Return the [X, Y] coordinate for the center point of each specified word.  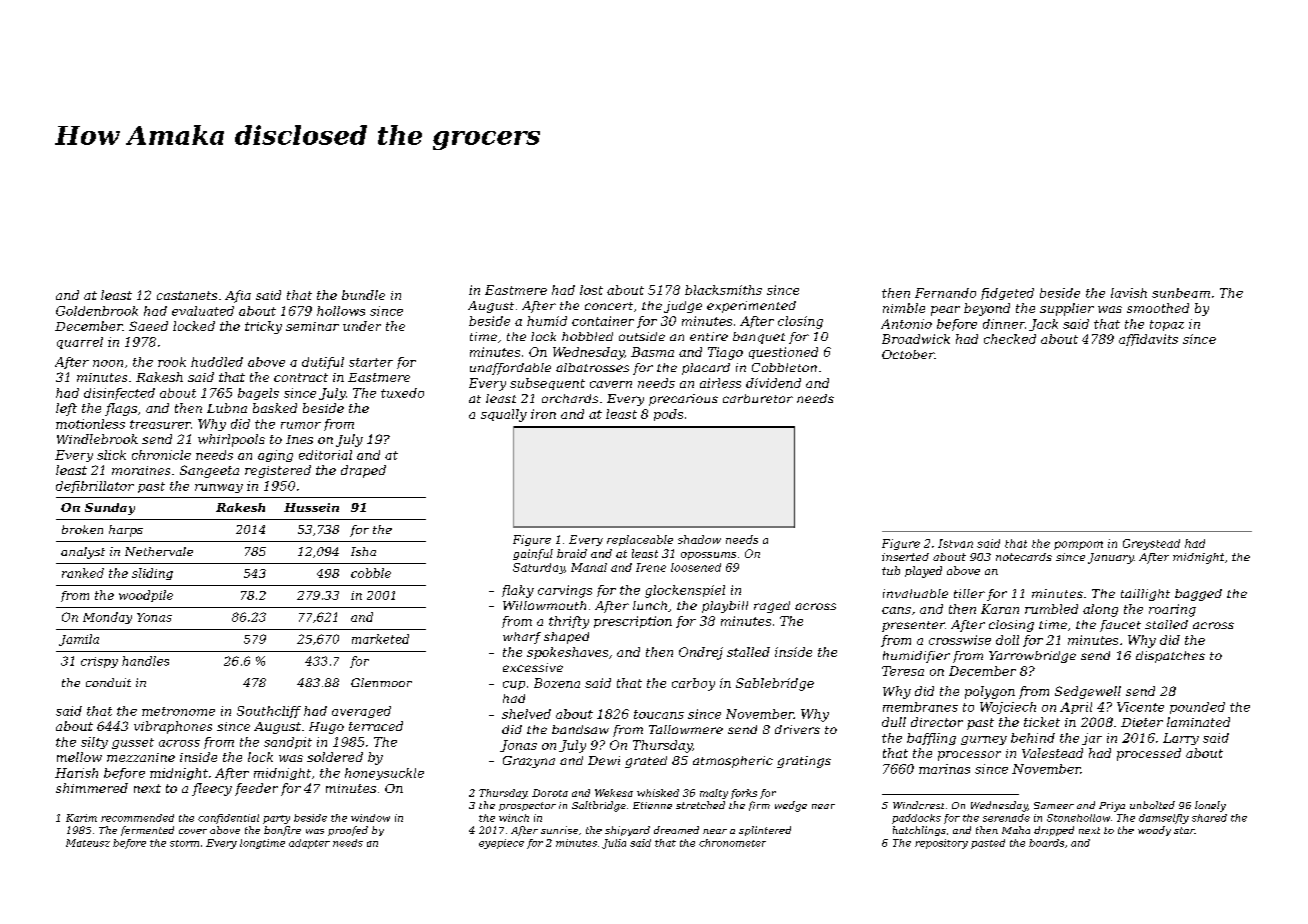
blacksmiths [723, 290]
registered [278, 471]
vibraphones [173, 727]
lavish [1129, 293]
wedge [791, 806]
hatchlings [919, 831]
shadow [699, 539]
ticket [1042, 722]
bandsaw [580, 729]
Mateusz [88, 843]
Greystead [1151, 544]
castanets [187, 295]
